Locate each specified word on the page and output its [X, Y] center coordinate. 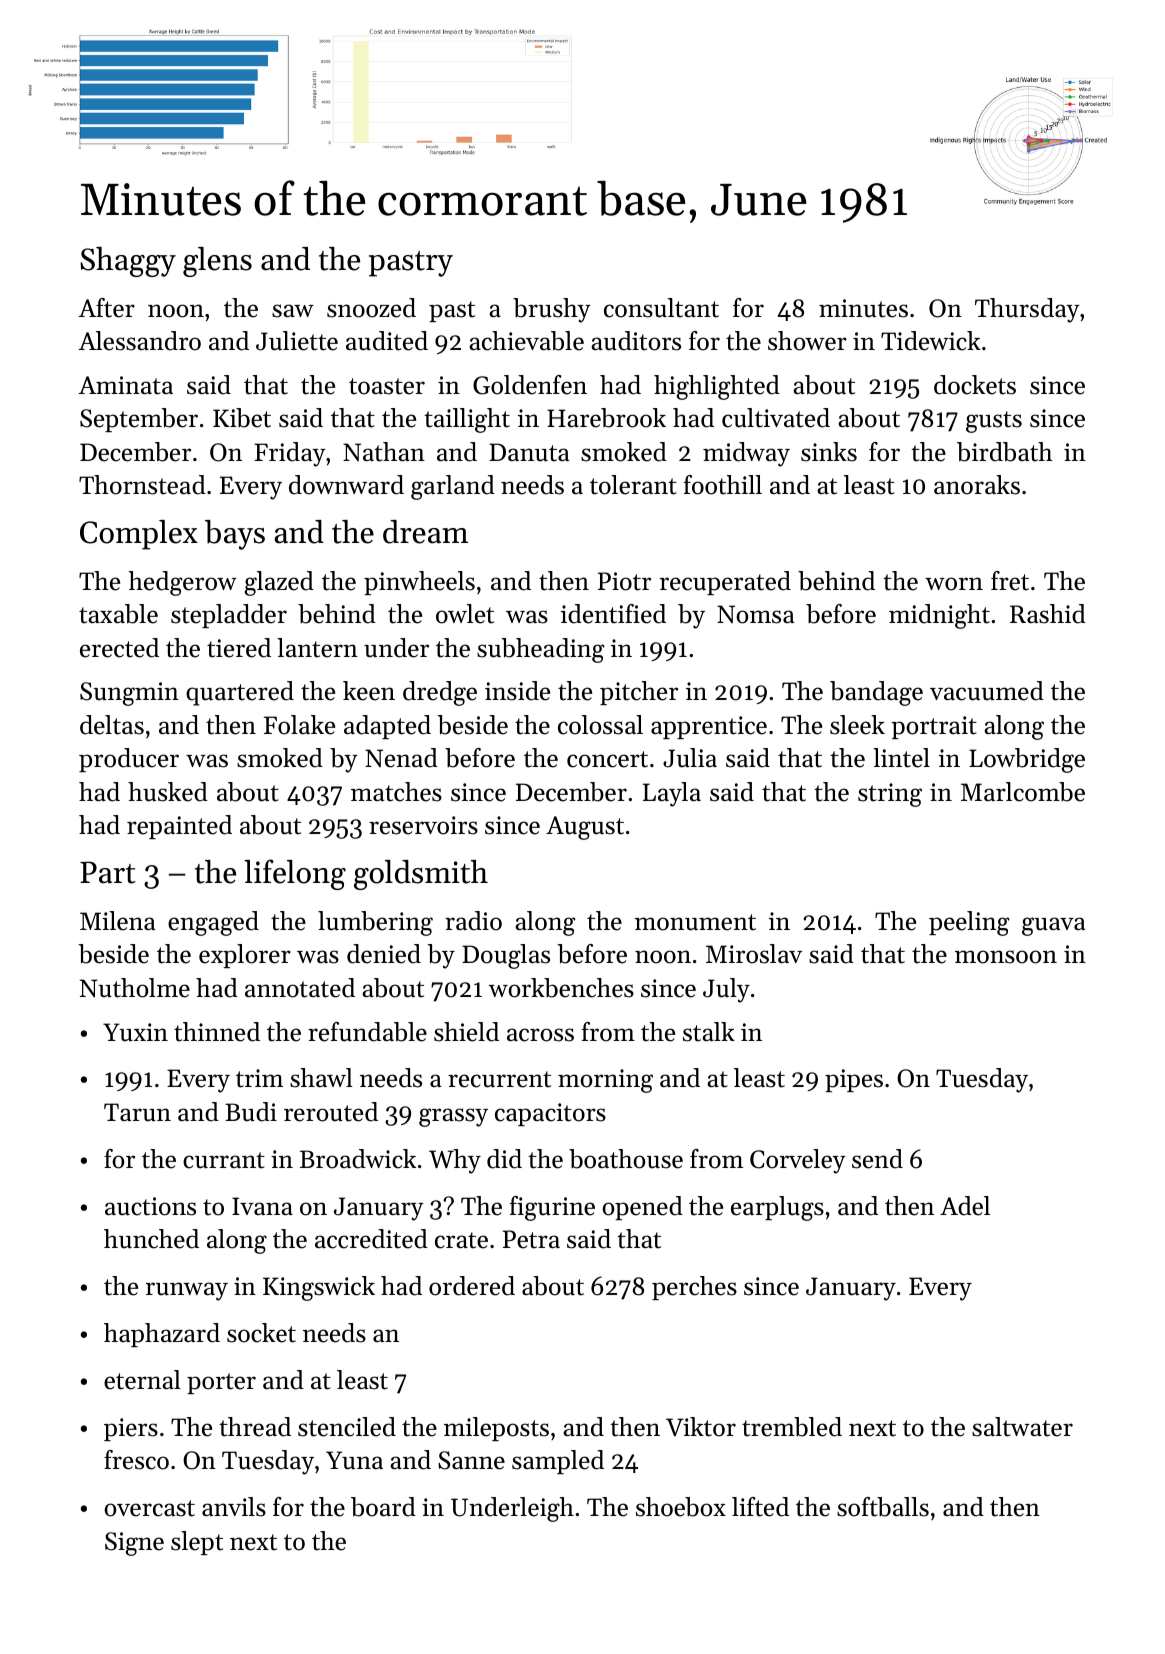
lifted [760, 1507]
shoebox [681, 1507]
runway [187, 1291]
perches [694, 1288]
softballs [883, 1507]
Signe [134, 1544]
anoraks [977, 485]
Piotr [624, 581]
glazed [279, 583]
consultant [661, 308]
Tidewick [931, 341]
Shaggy [128, 262]
